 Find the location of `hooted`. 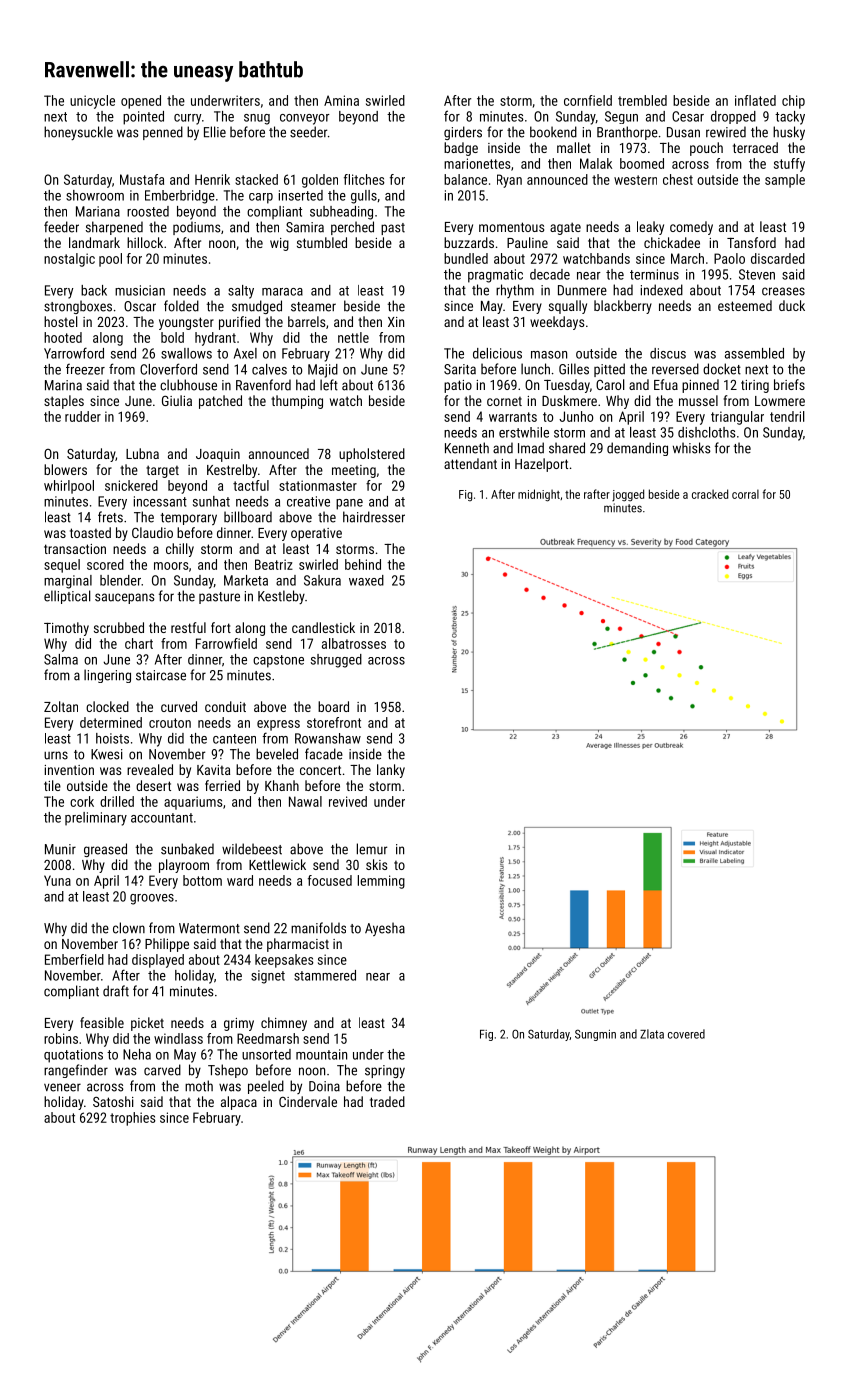

hooted is located at coordinates (63, 337).
